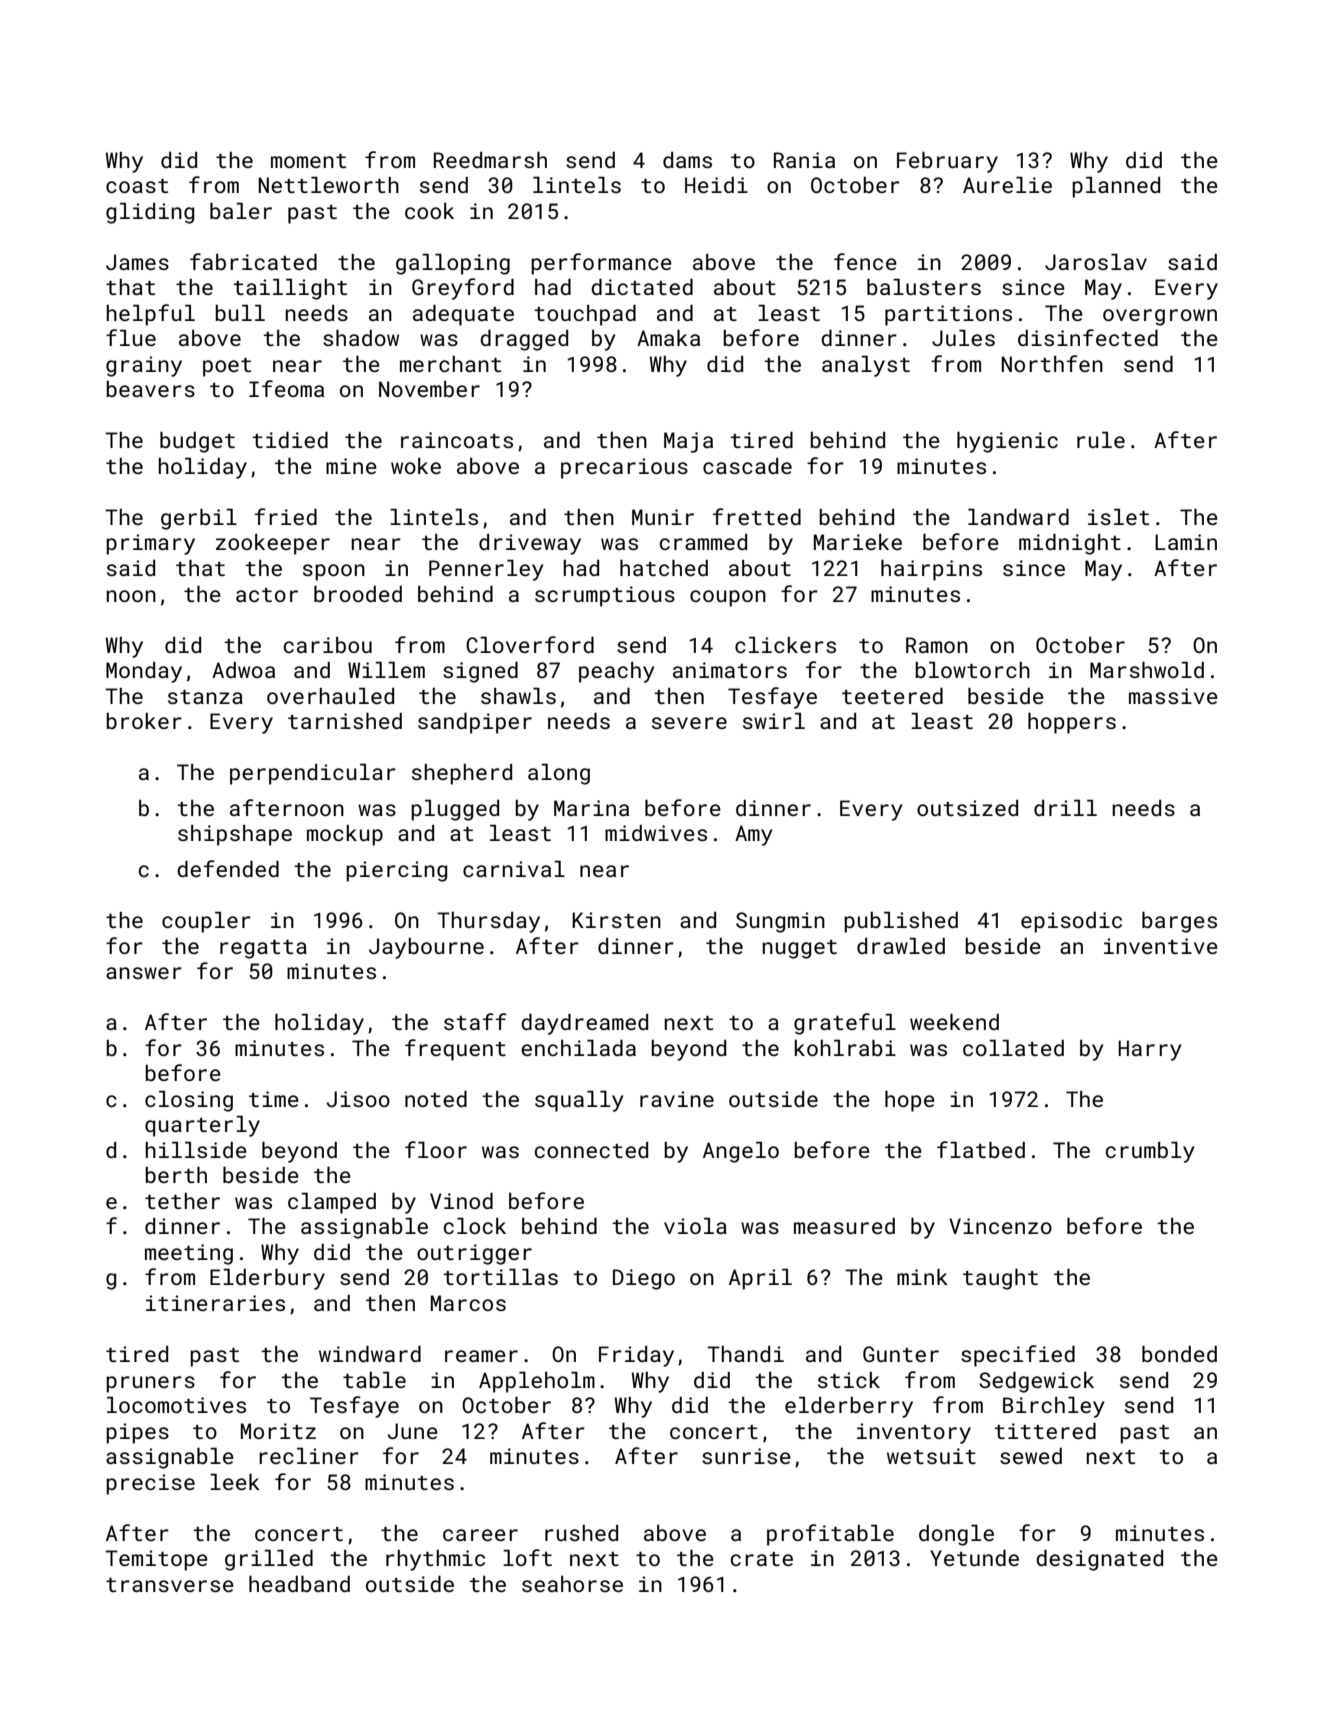 Image resolution: width=1324 pixels, height=1713 pixels. Describe the element at coordinates (274, 1099) in the page. I see `time` at that location.
